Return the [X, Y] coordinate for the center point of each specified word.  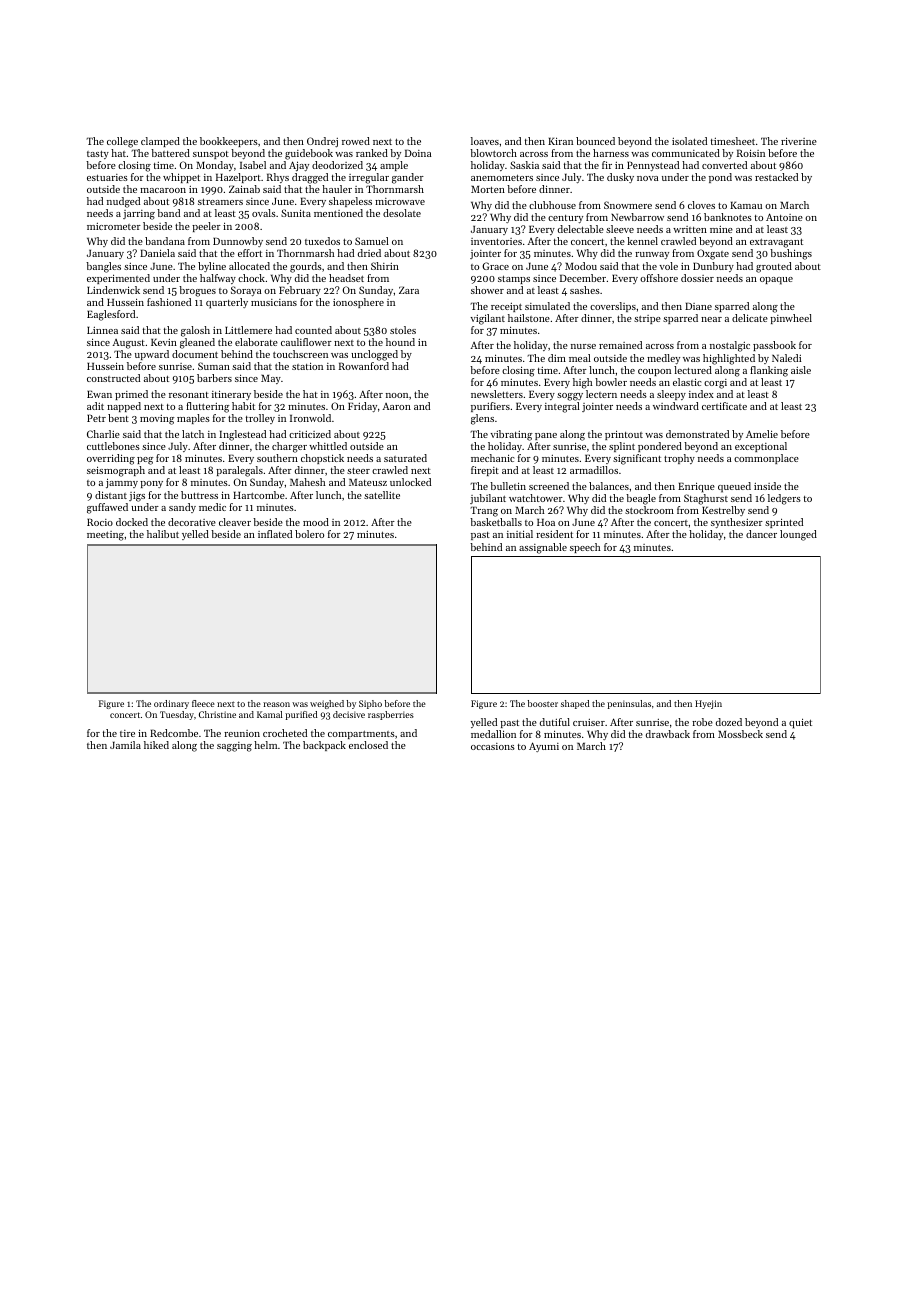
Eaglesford [111, 315]
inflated [275, 534]
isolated [689, 141]
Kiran [560, 141]
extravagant [776, 243]
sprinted [784, 523]
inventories [496, 241]
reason [276, 704]
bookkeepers [229, 142]
